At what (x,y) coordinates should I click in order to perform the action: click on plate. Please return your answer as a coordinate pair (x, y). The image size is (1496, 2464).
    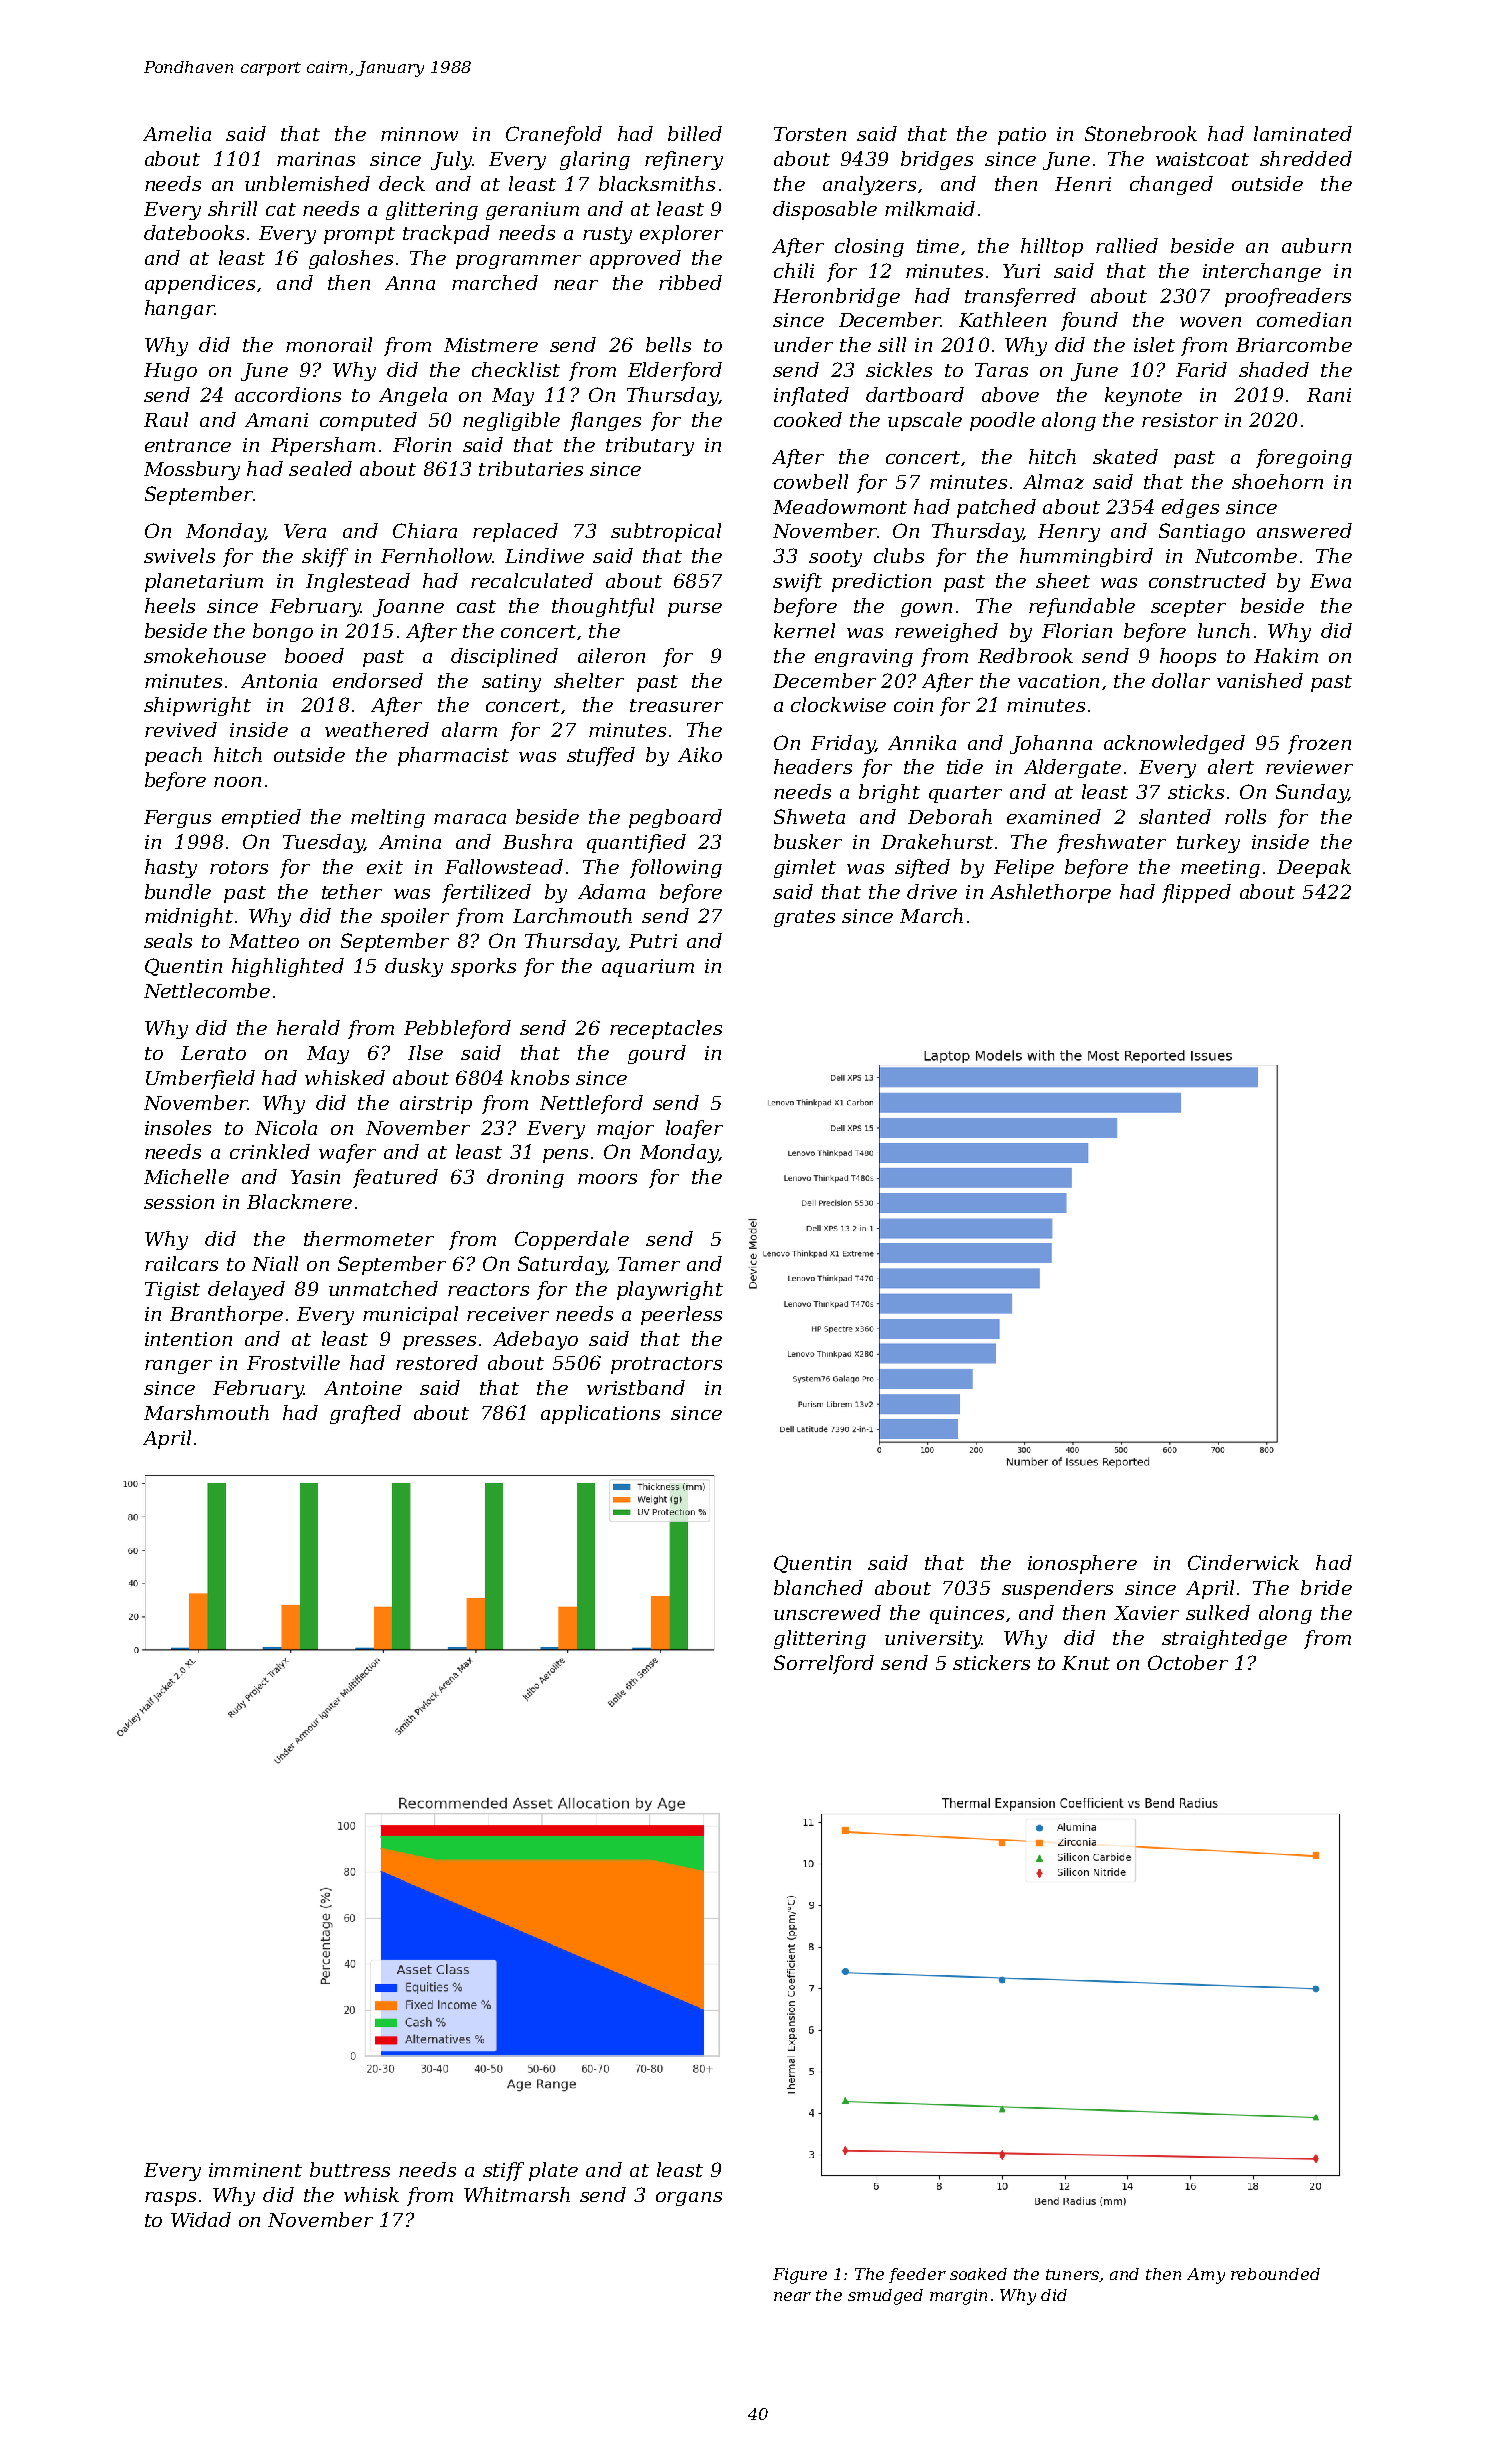
    Looking at the image, I should click on (553, 2171).
